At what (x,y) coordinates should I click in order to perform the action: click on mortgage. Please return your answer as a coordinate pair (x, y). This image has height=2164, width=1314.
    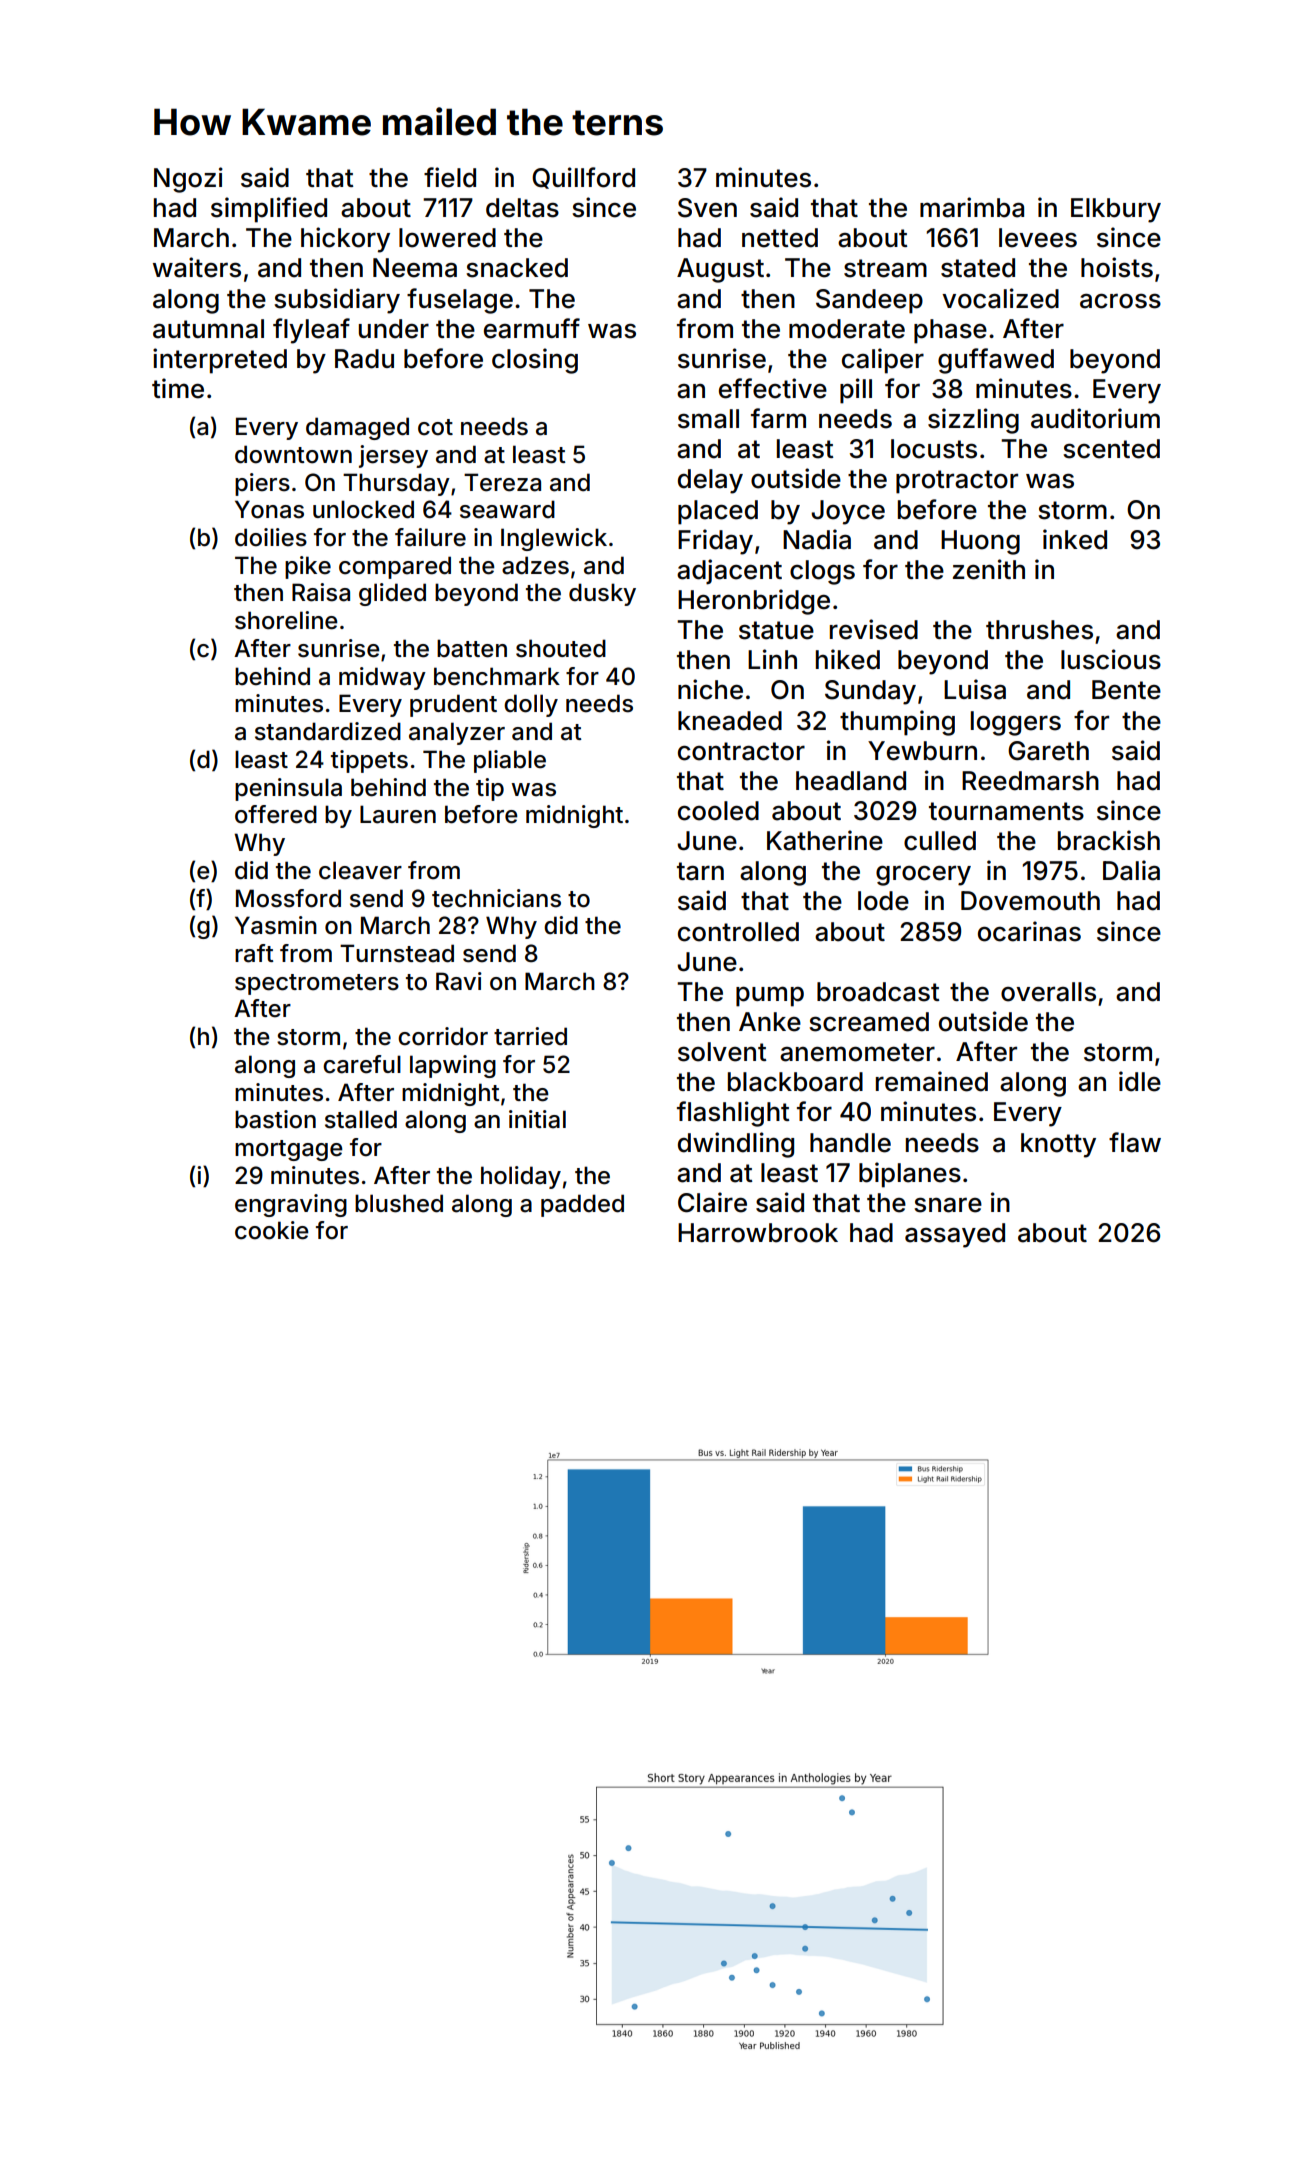
    Looking at the image, I should click on (289, 1150).
